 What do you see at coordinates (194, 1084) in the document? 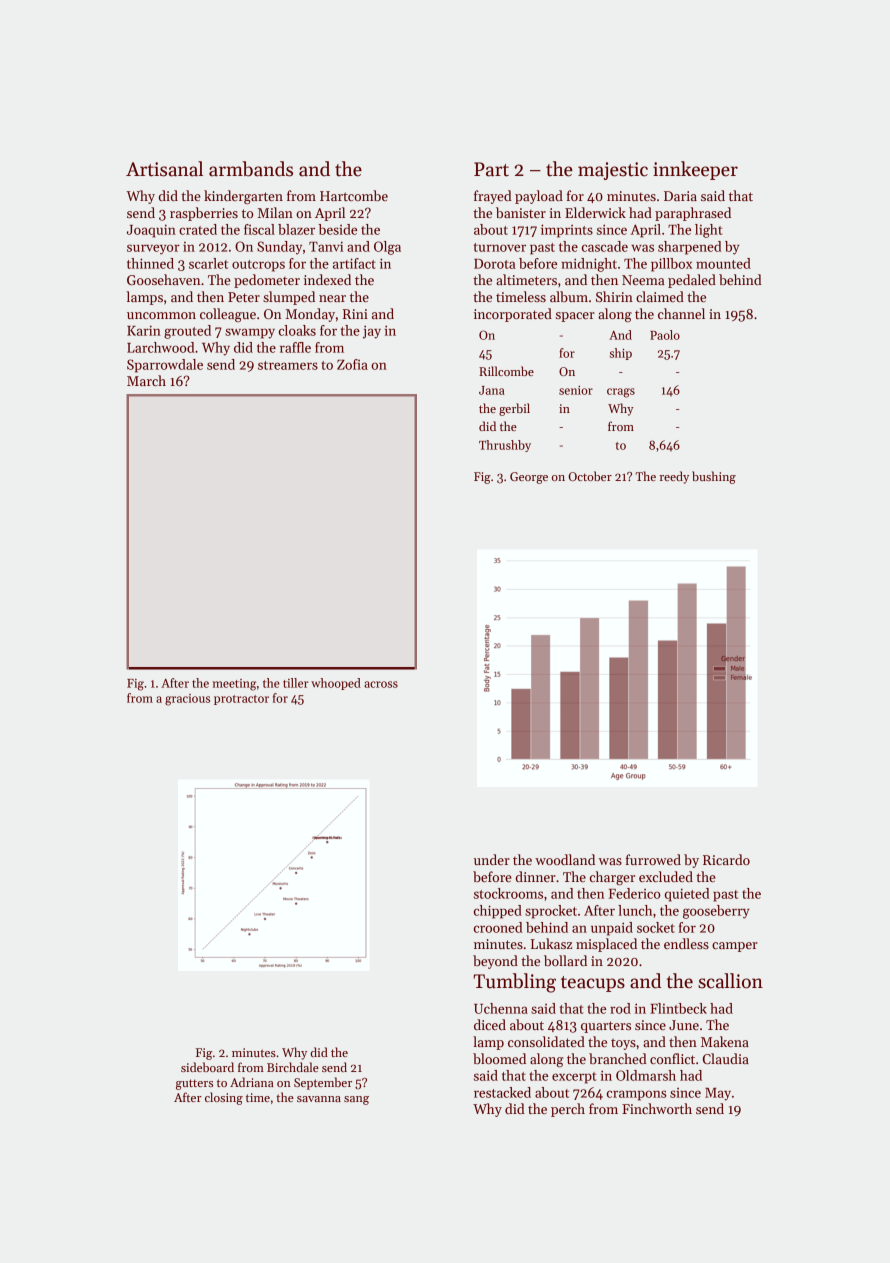
I see `gutters` at bounding box center [194, 1084].
